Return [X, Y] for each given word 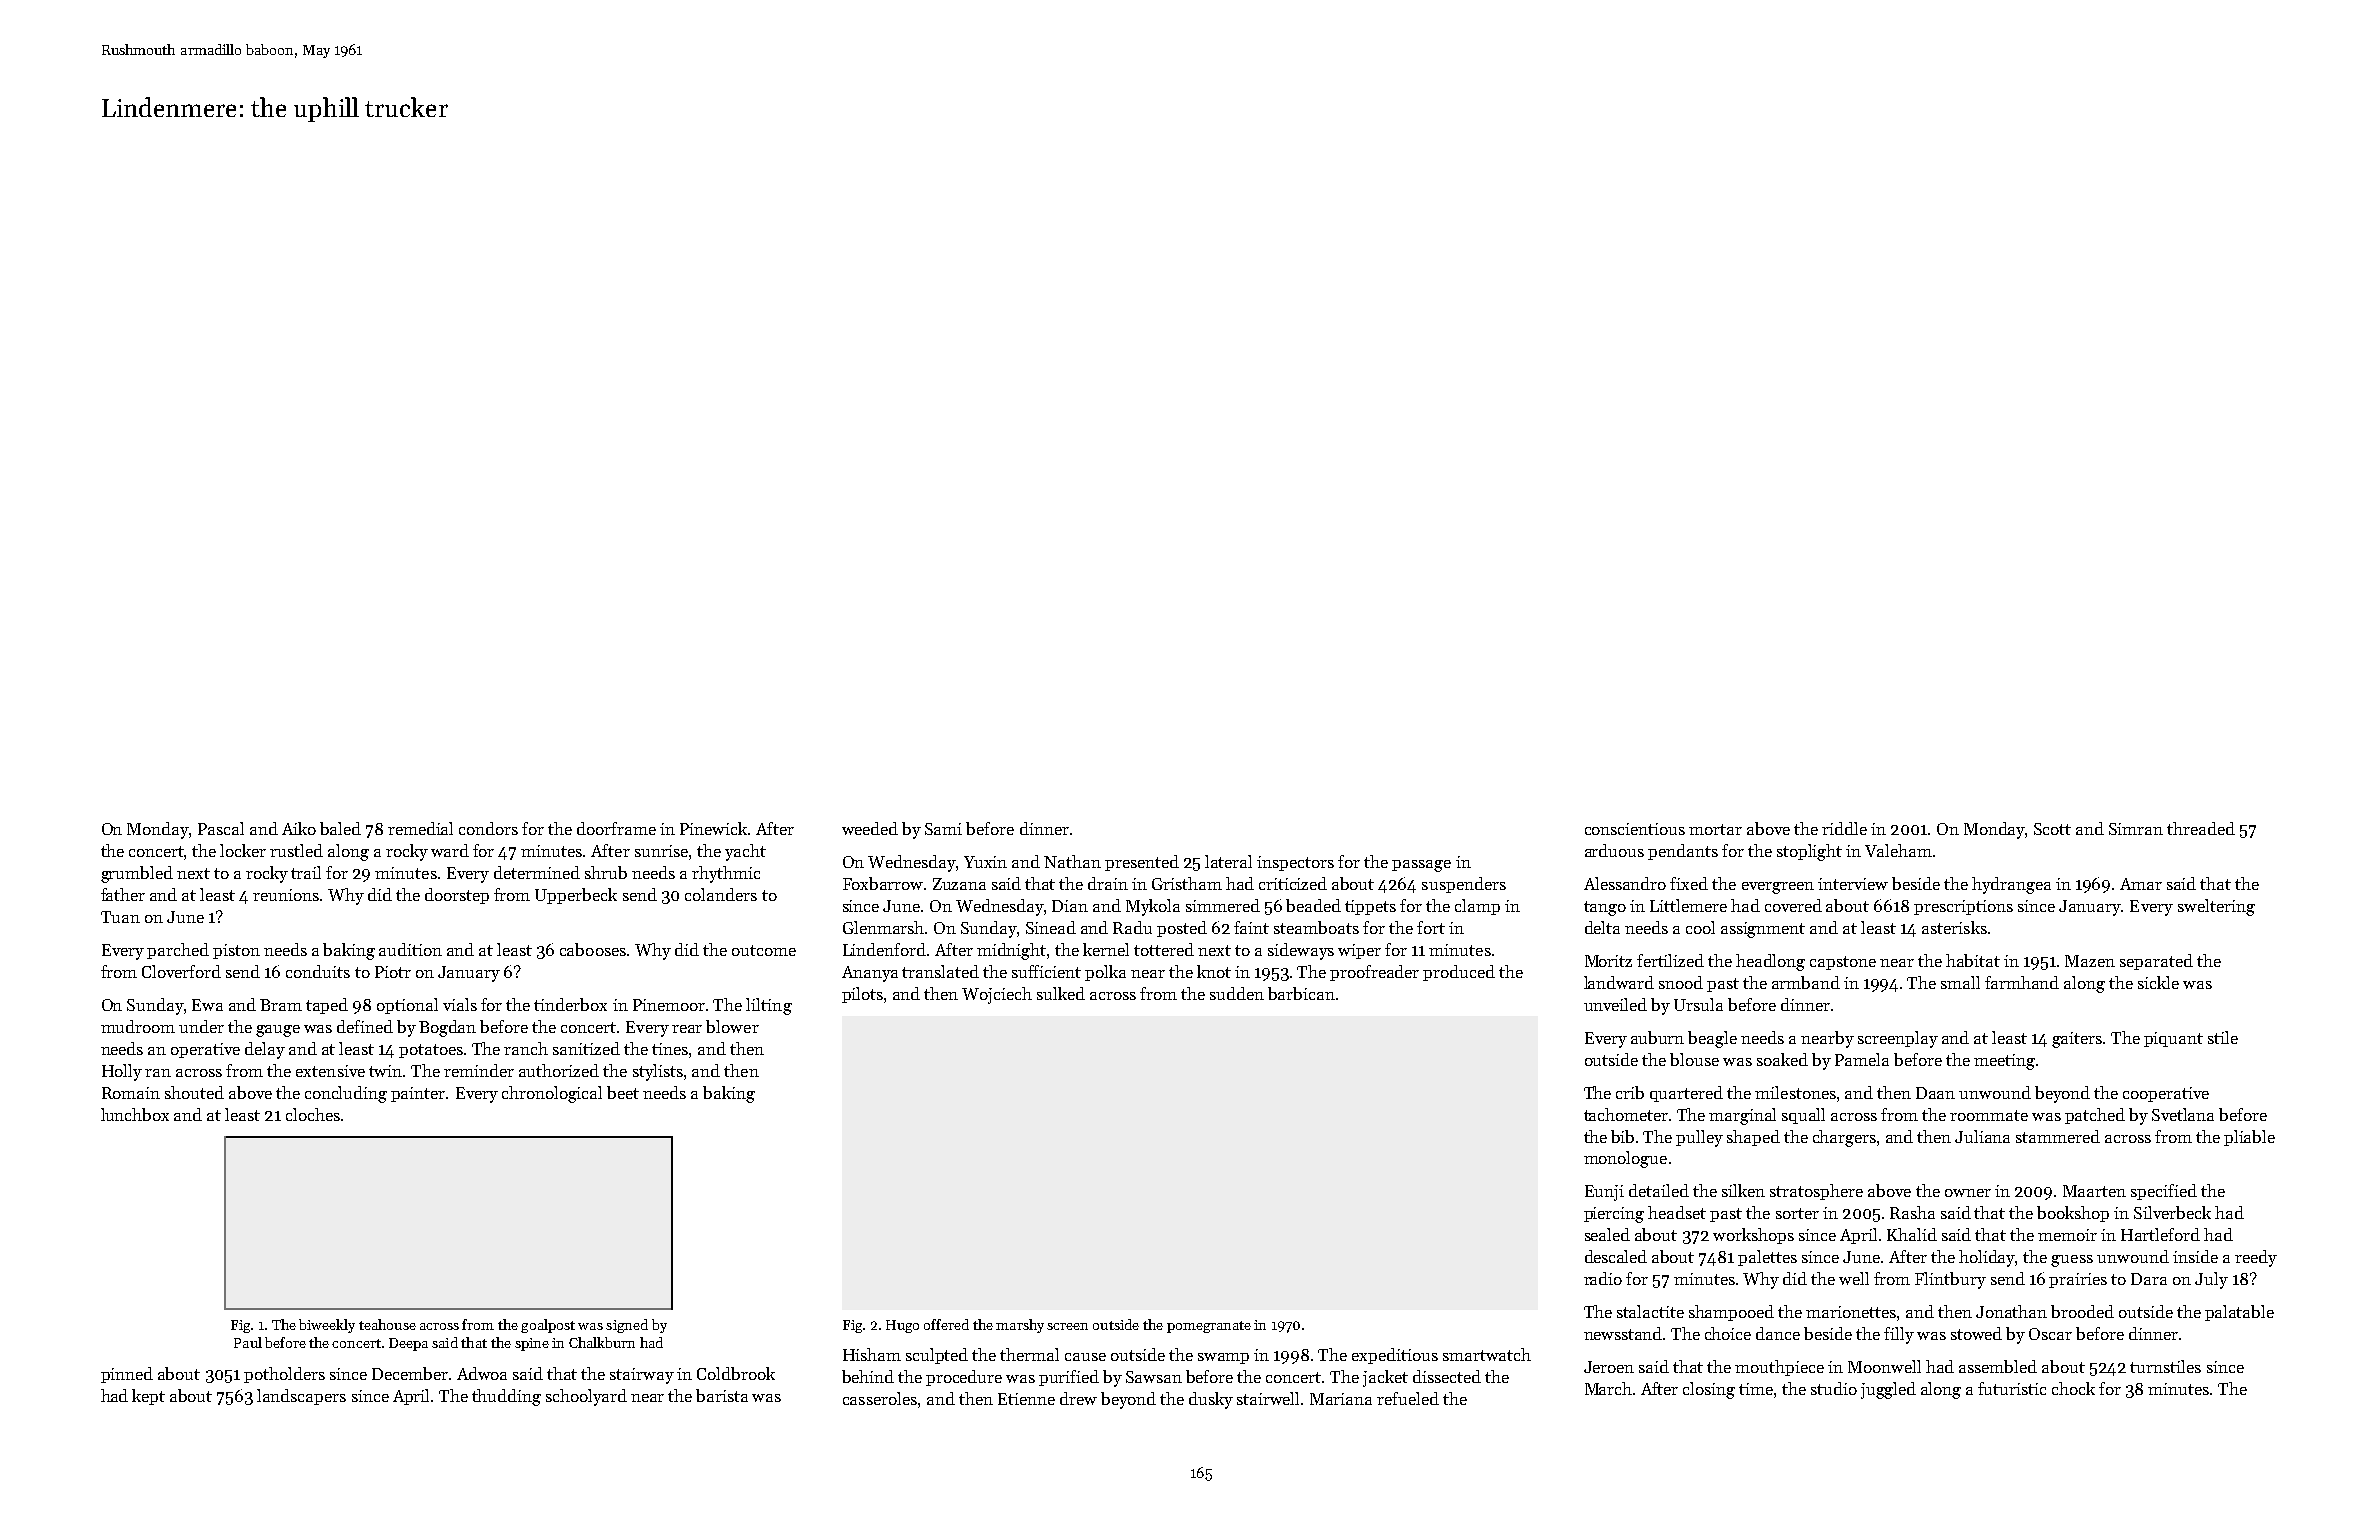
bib [1622, 1136]
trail [306, 872]
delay [265, 1050]
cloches [313, 1114]
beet [623, 1092]
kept [148, 1397]
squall [1803, 1116]
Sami [943, 829]
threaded [2201, 828]
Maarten [2094, 1191]
